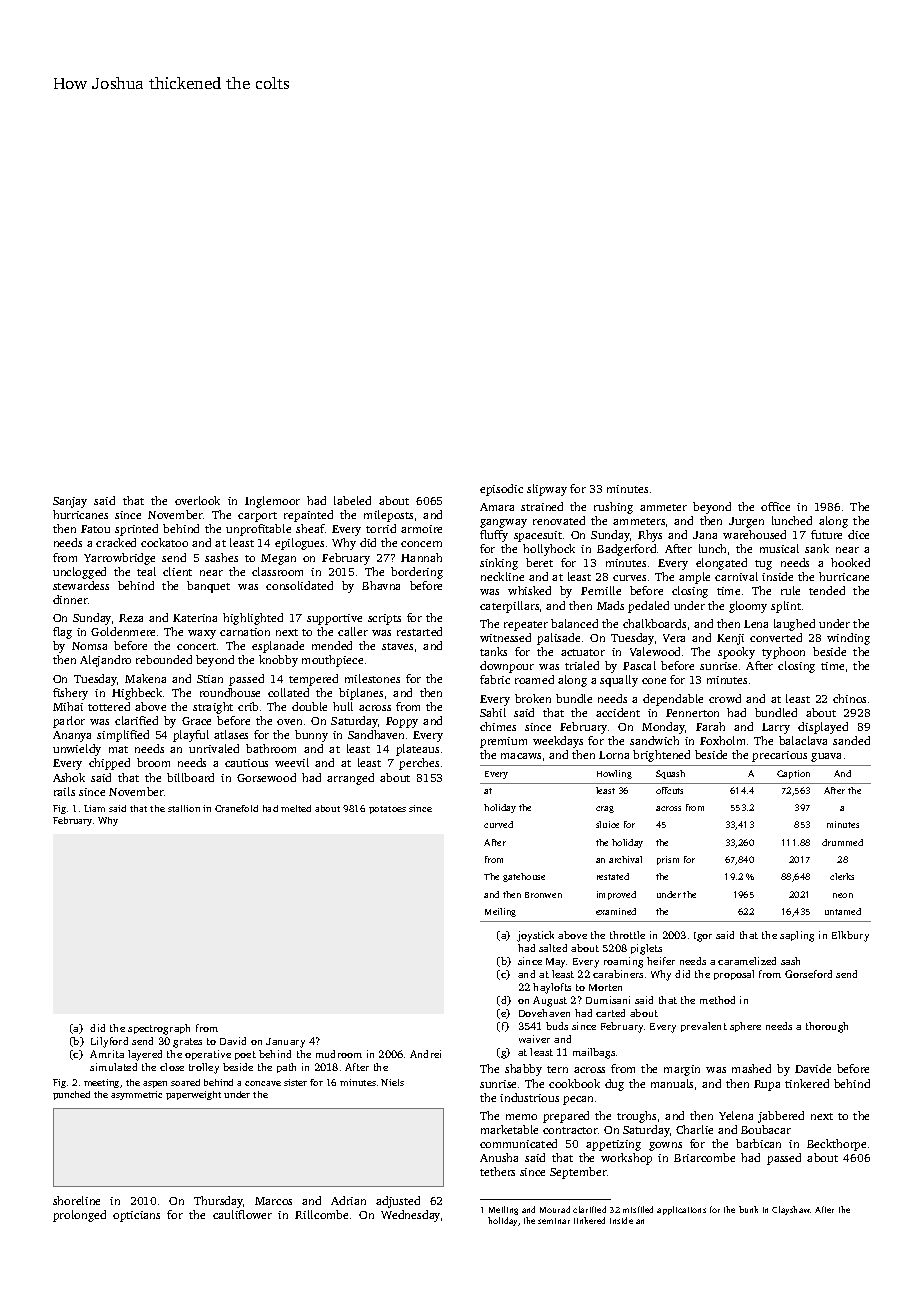 The width and height of the document is (924, 1314). I want to click on arranged, so click(350, 779).
